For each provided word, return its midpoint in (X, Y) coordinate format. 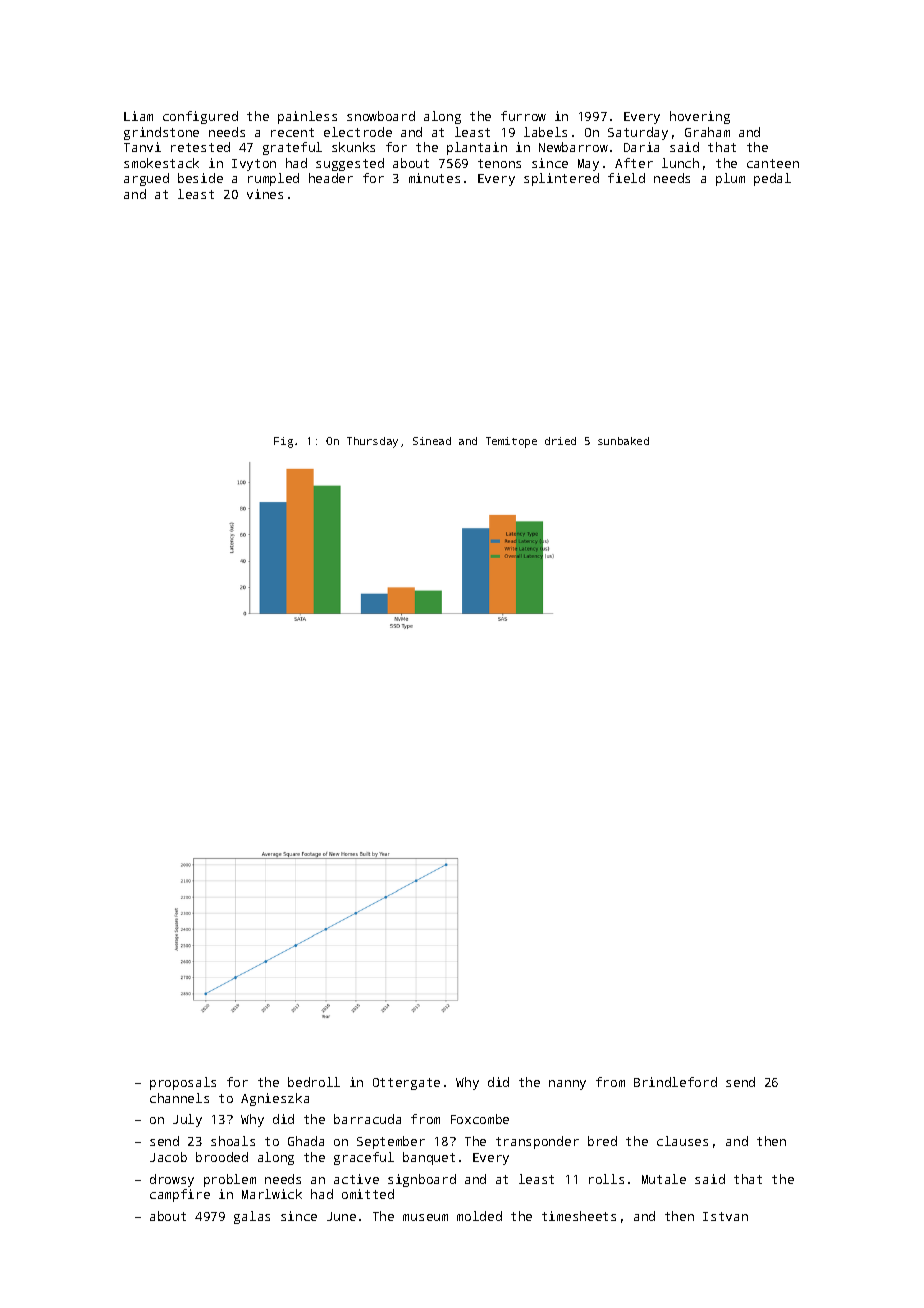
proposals (183, 1083)
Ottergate (406, 1084)
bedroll (314, 1082)
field (626, 178)
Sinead (432, 441)
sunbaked (623, 441)
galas (252, 1217)
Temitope (511, 442)
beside (200, 178)
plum (730, 179)
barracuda (367, 1119)
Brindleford (675, 1082)
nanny (567, 1085)
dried (560, 441)
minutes (434, 178)
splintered (561, 179)
